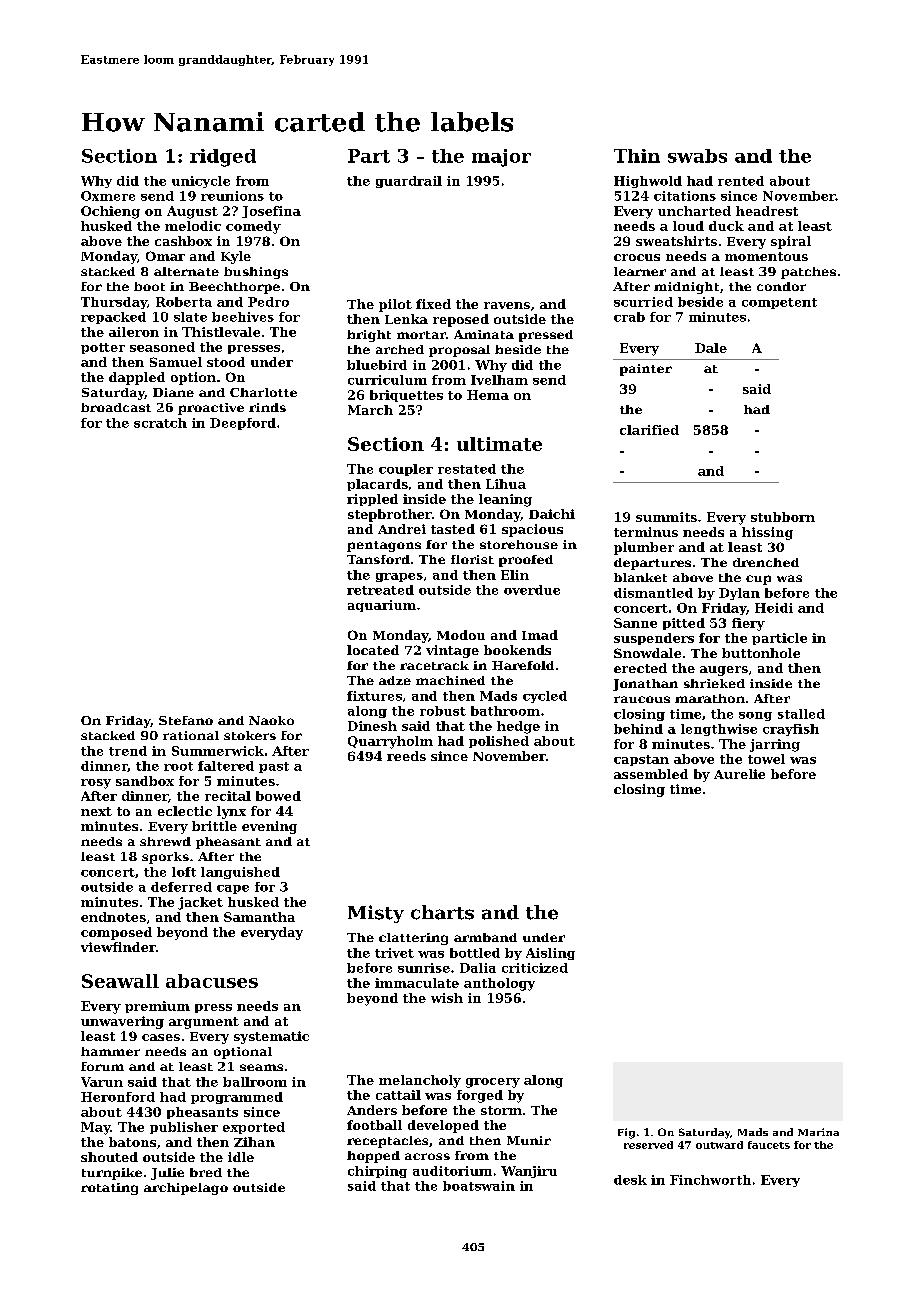 The image size is (924, 1308). Describe the element at coordinates (501, 158) in the screenshot. I see `major` at that location.
